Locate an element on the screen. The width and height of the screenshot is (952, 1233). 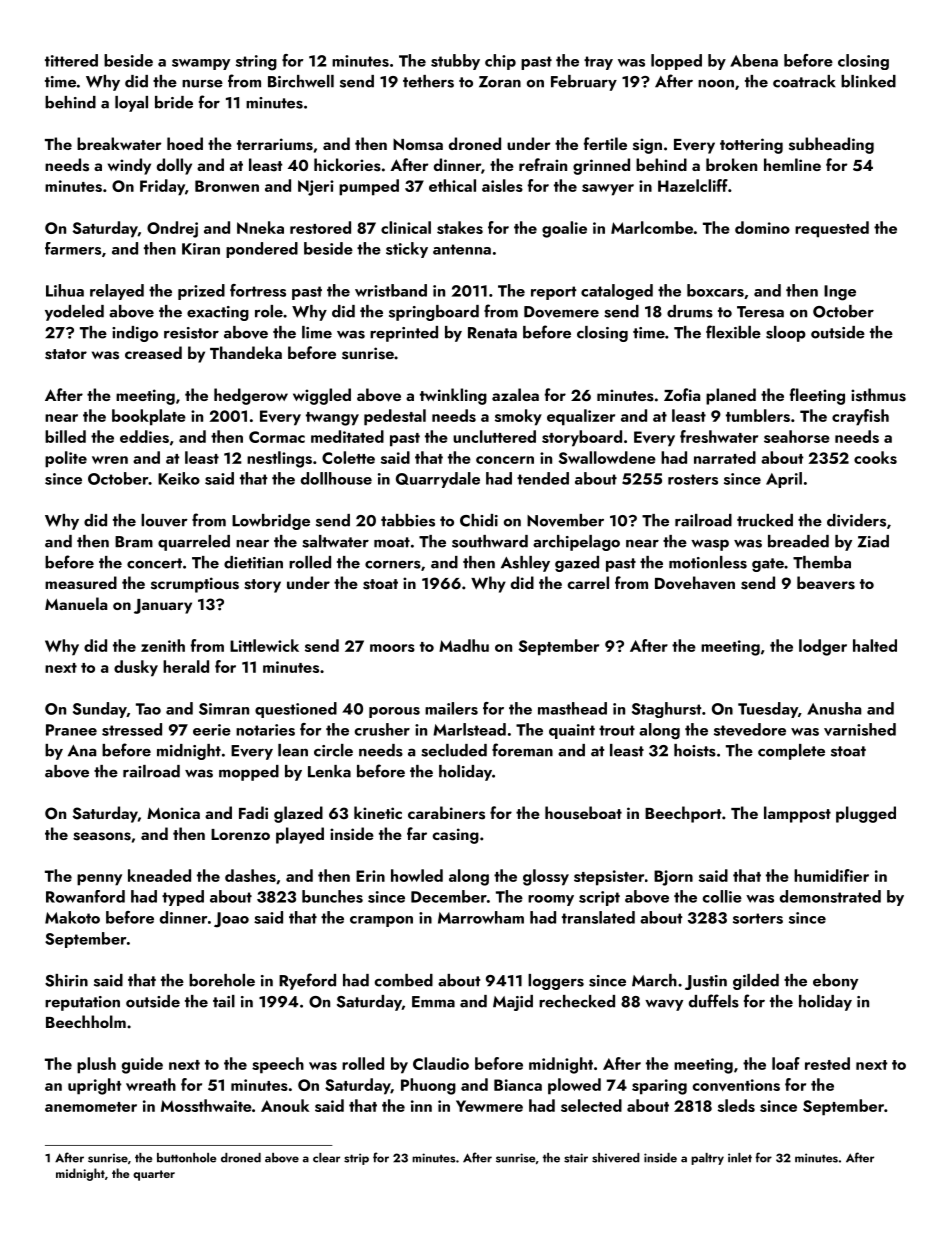
cooks is located at coordinates (875, 457).
